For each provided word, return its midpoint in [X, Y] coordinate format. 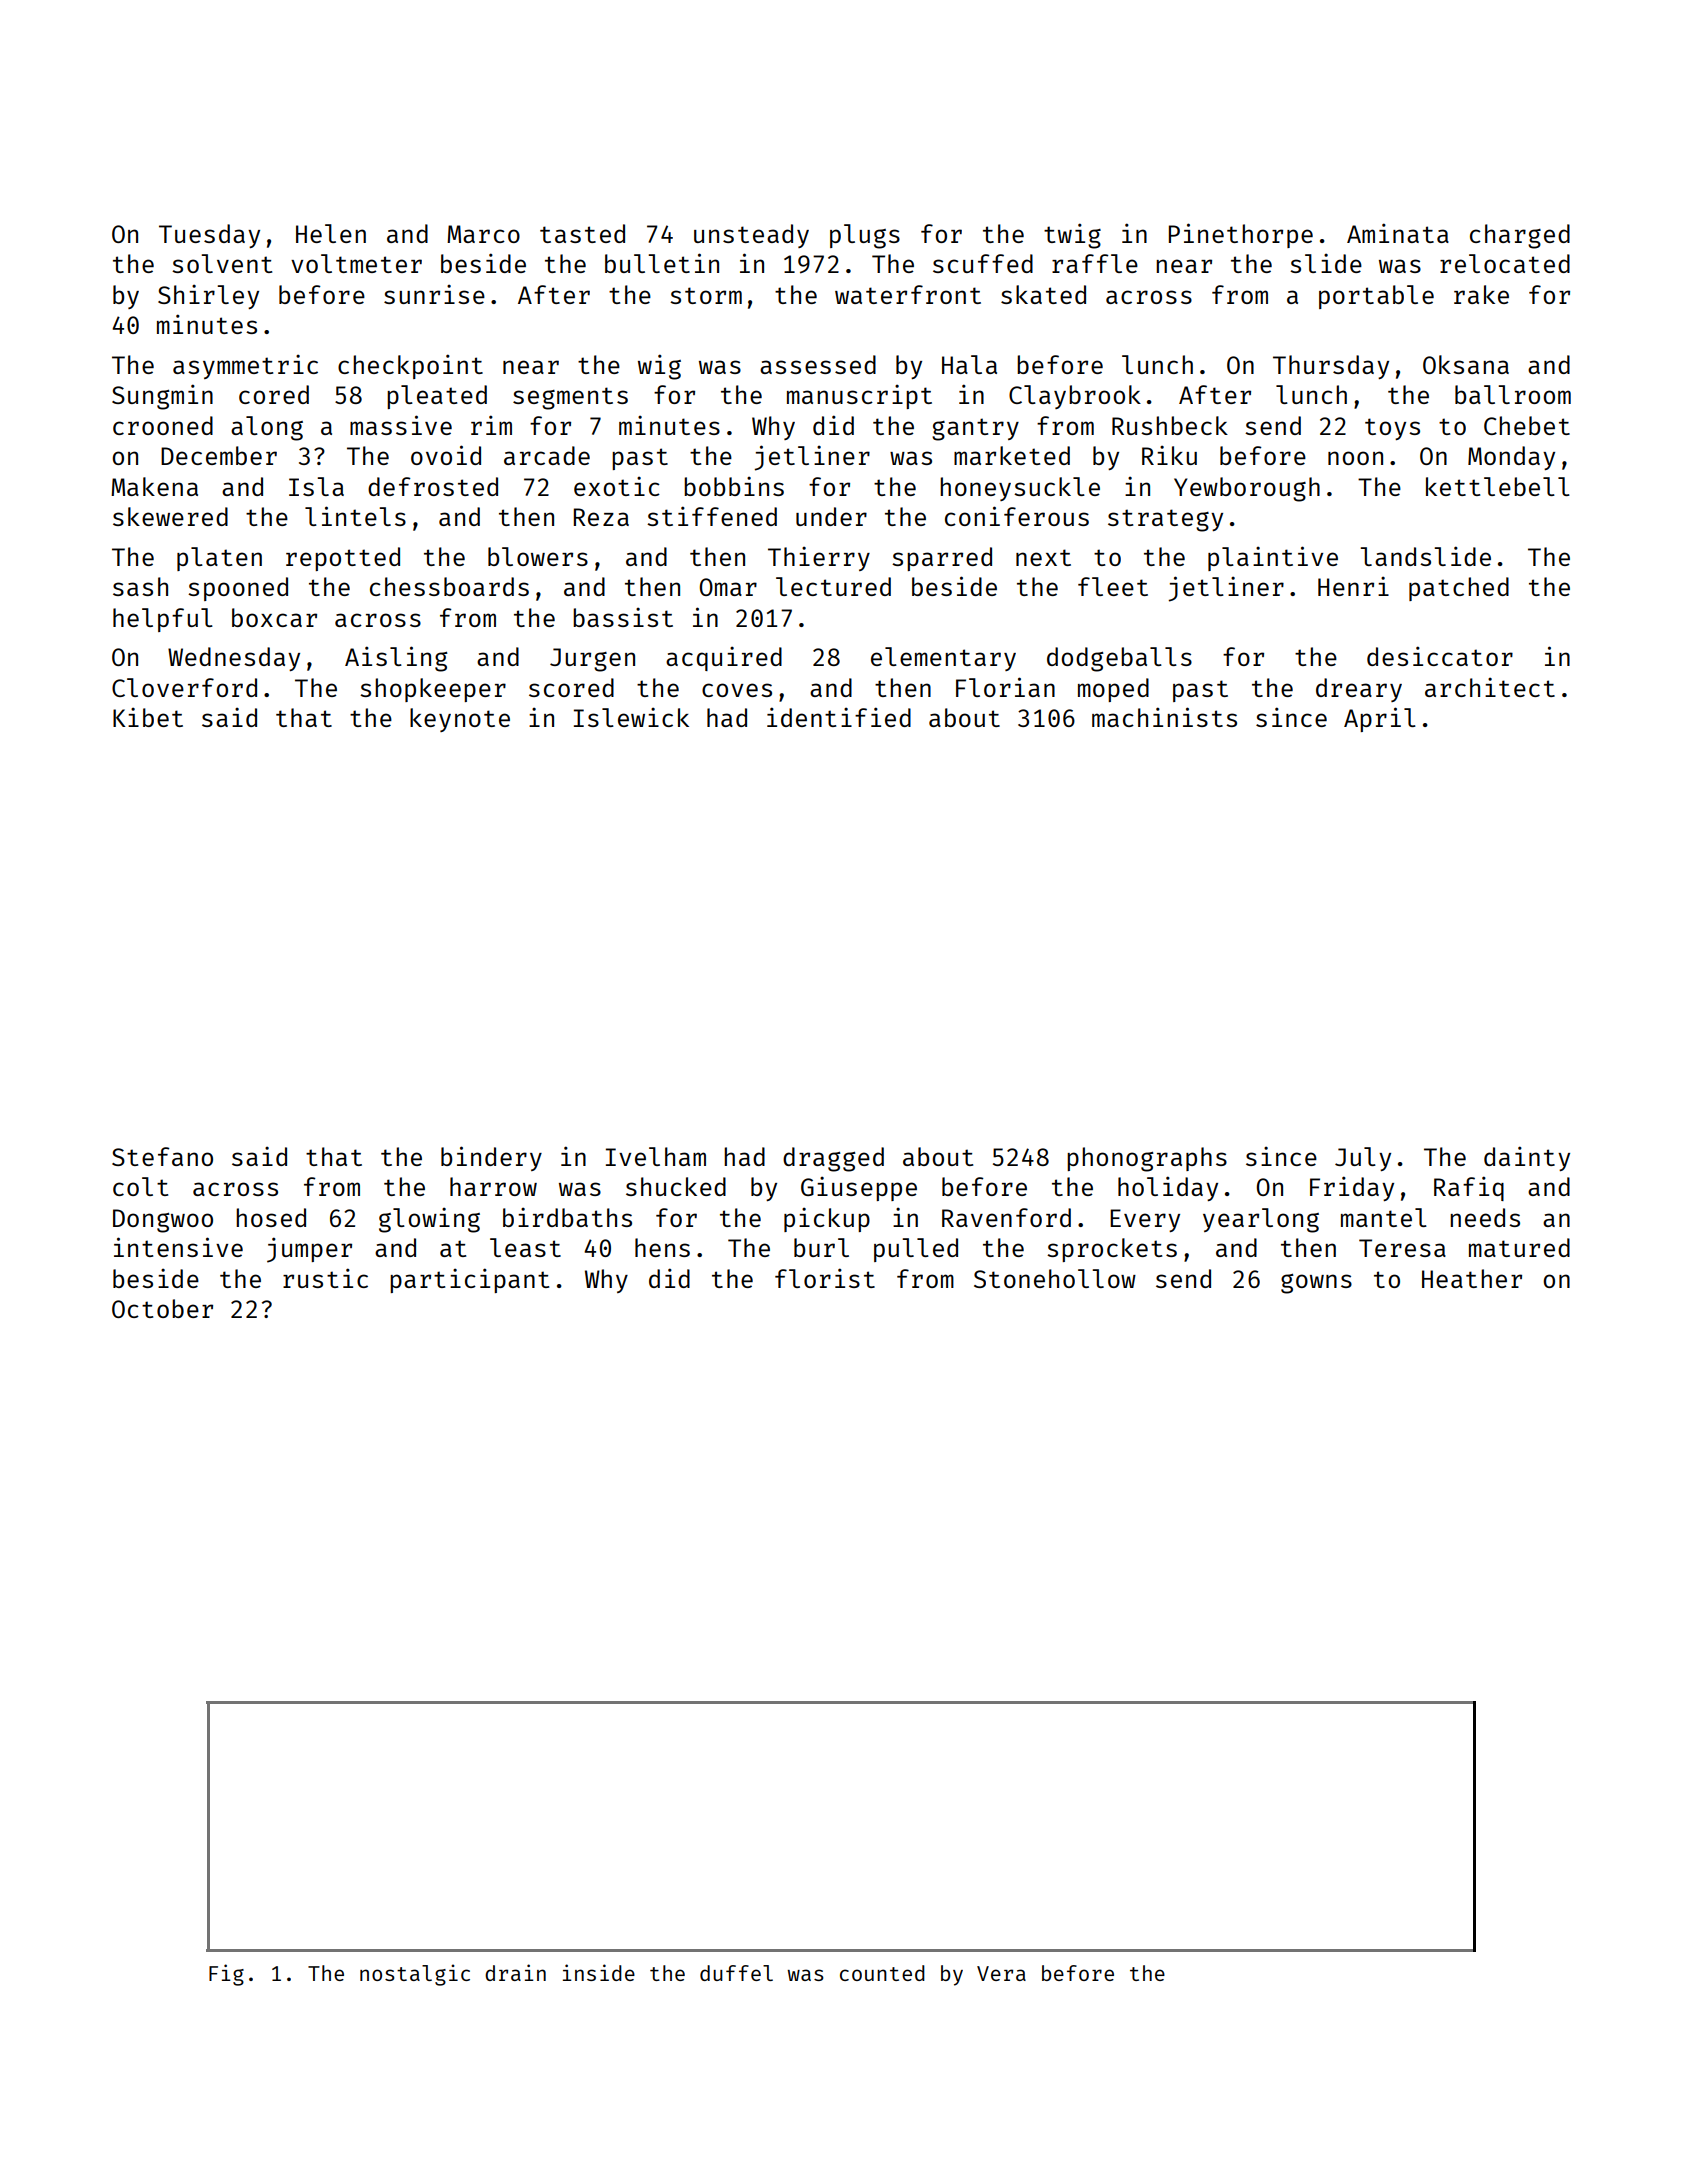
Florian [1005, 687]
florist [825, 1278]
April [1380, 719]
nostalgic [415, 1975]
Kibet [148, 717]
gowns [1316, 1284]
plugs [865, 236]
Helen [331, 233]
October [162, 1308]
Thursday [1331, 367]
